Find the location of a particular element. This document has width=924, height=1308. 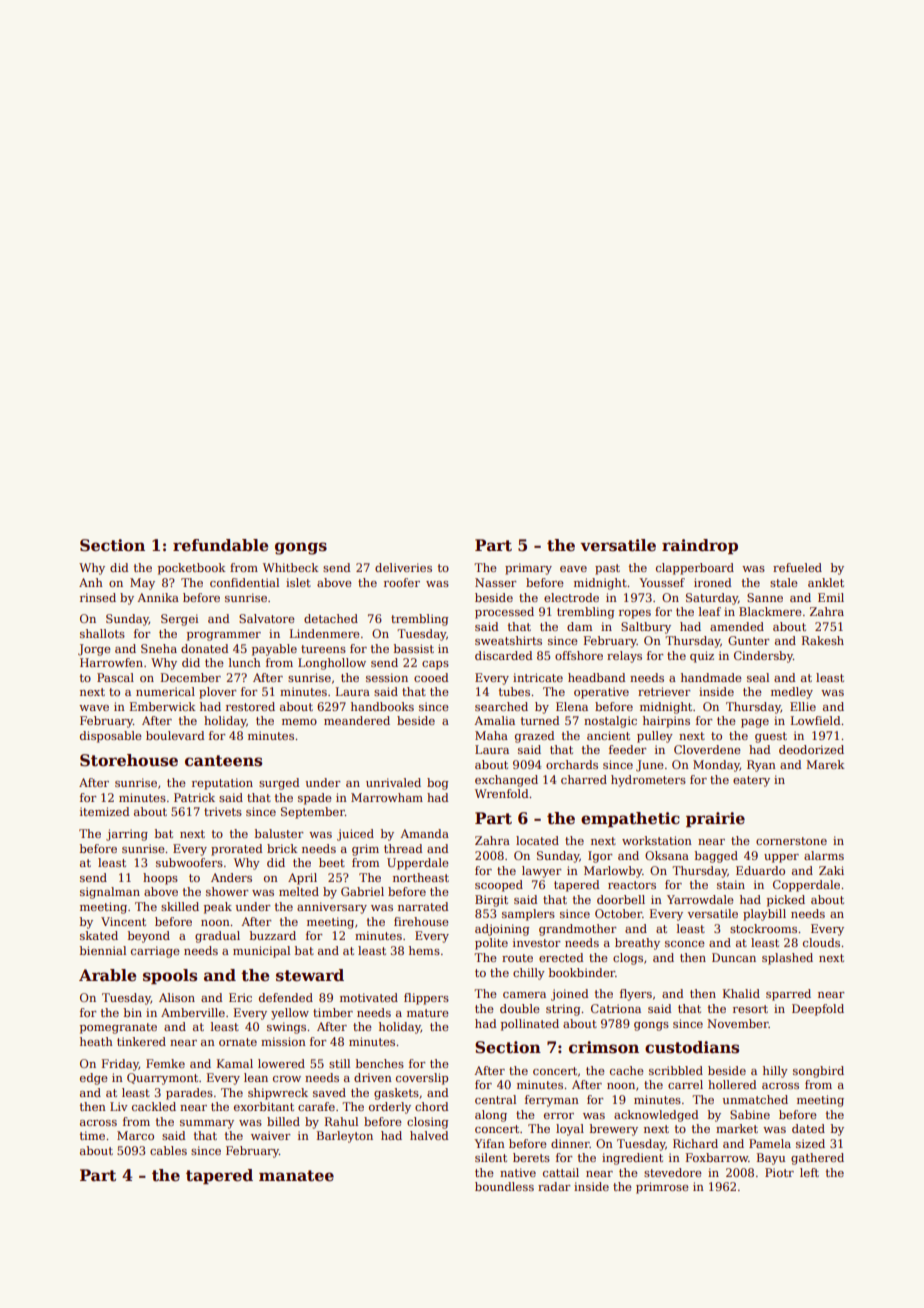

Copperdale is located at coordinates (806, 886).
